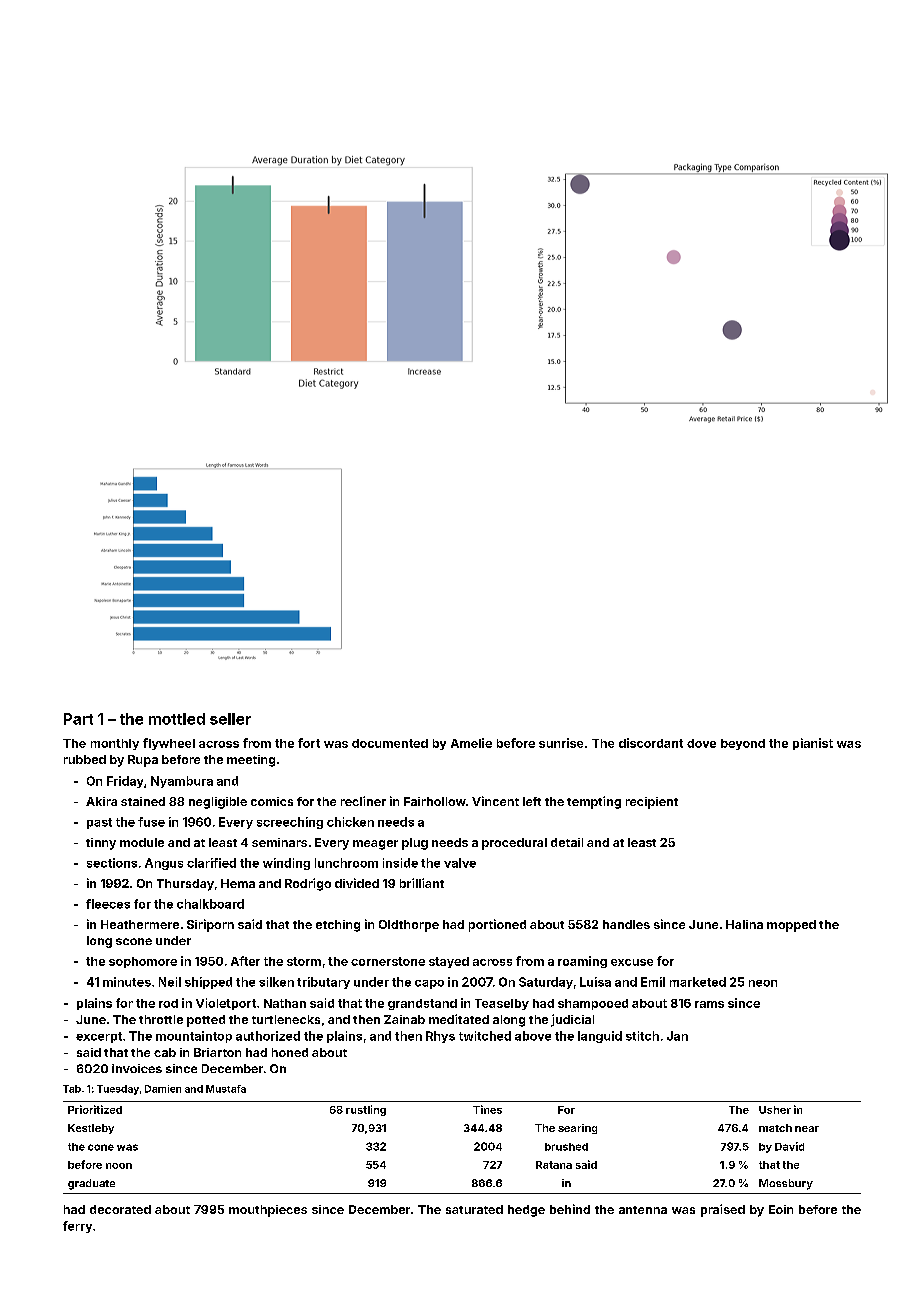  I want to click on neon, so click(763, 983).
